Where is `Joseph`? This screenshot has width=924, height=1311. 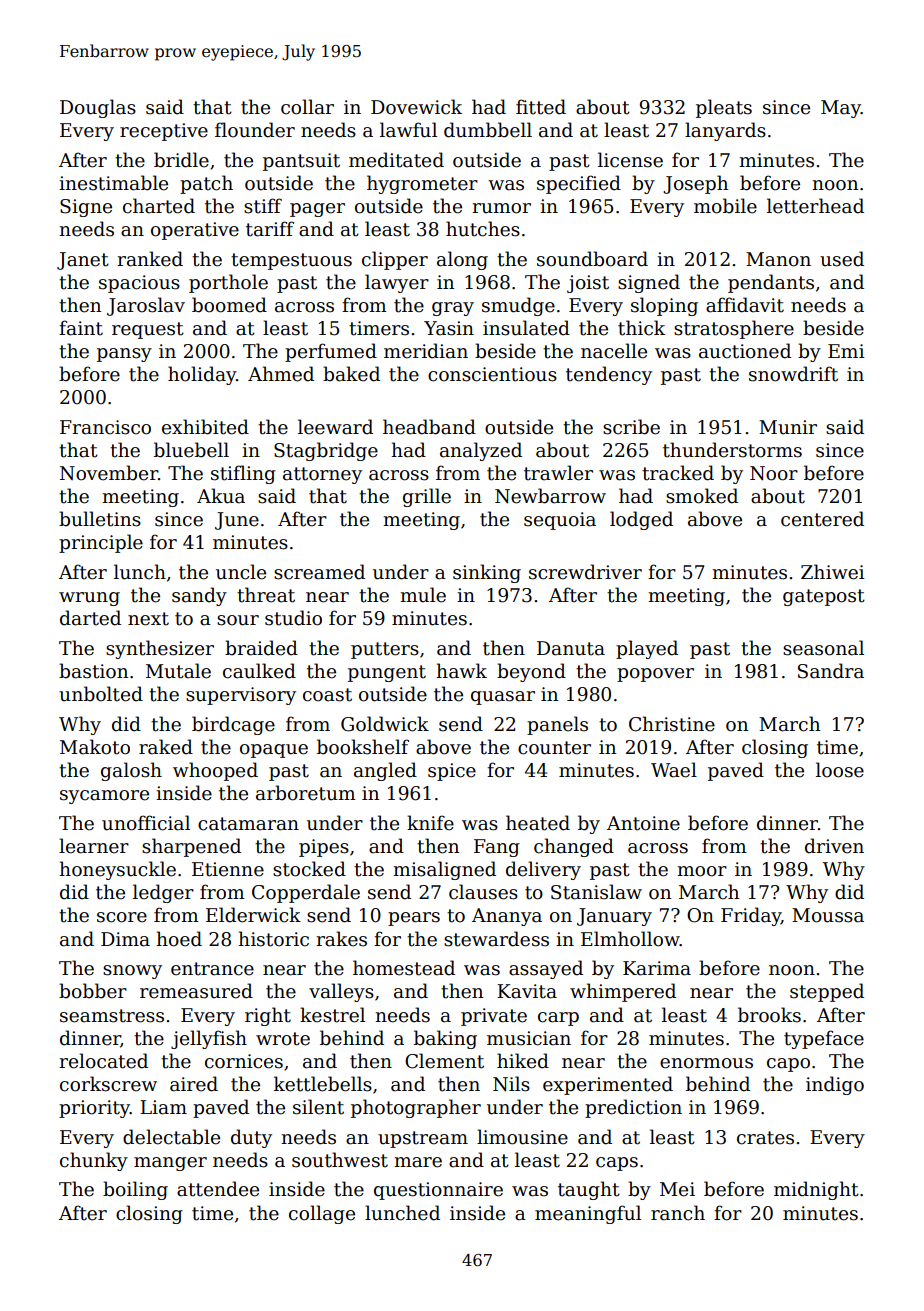
Joseph is located at coordinates (695, 184).
